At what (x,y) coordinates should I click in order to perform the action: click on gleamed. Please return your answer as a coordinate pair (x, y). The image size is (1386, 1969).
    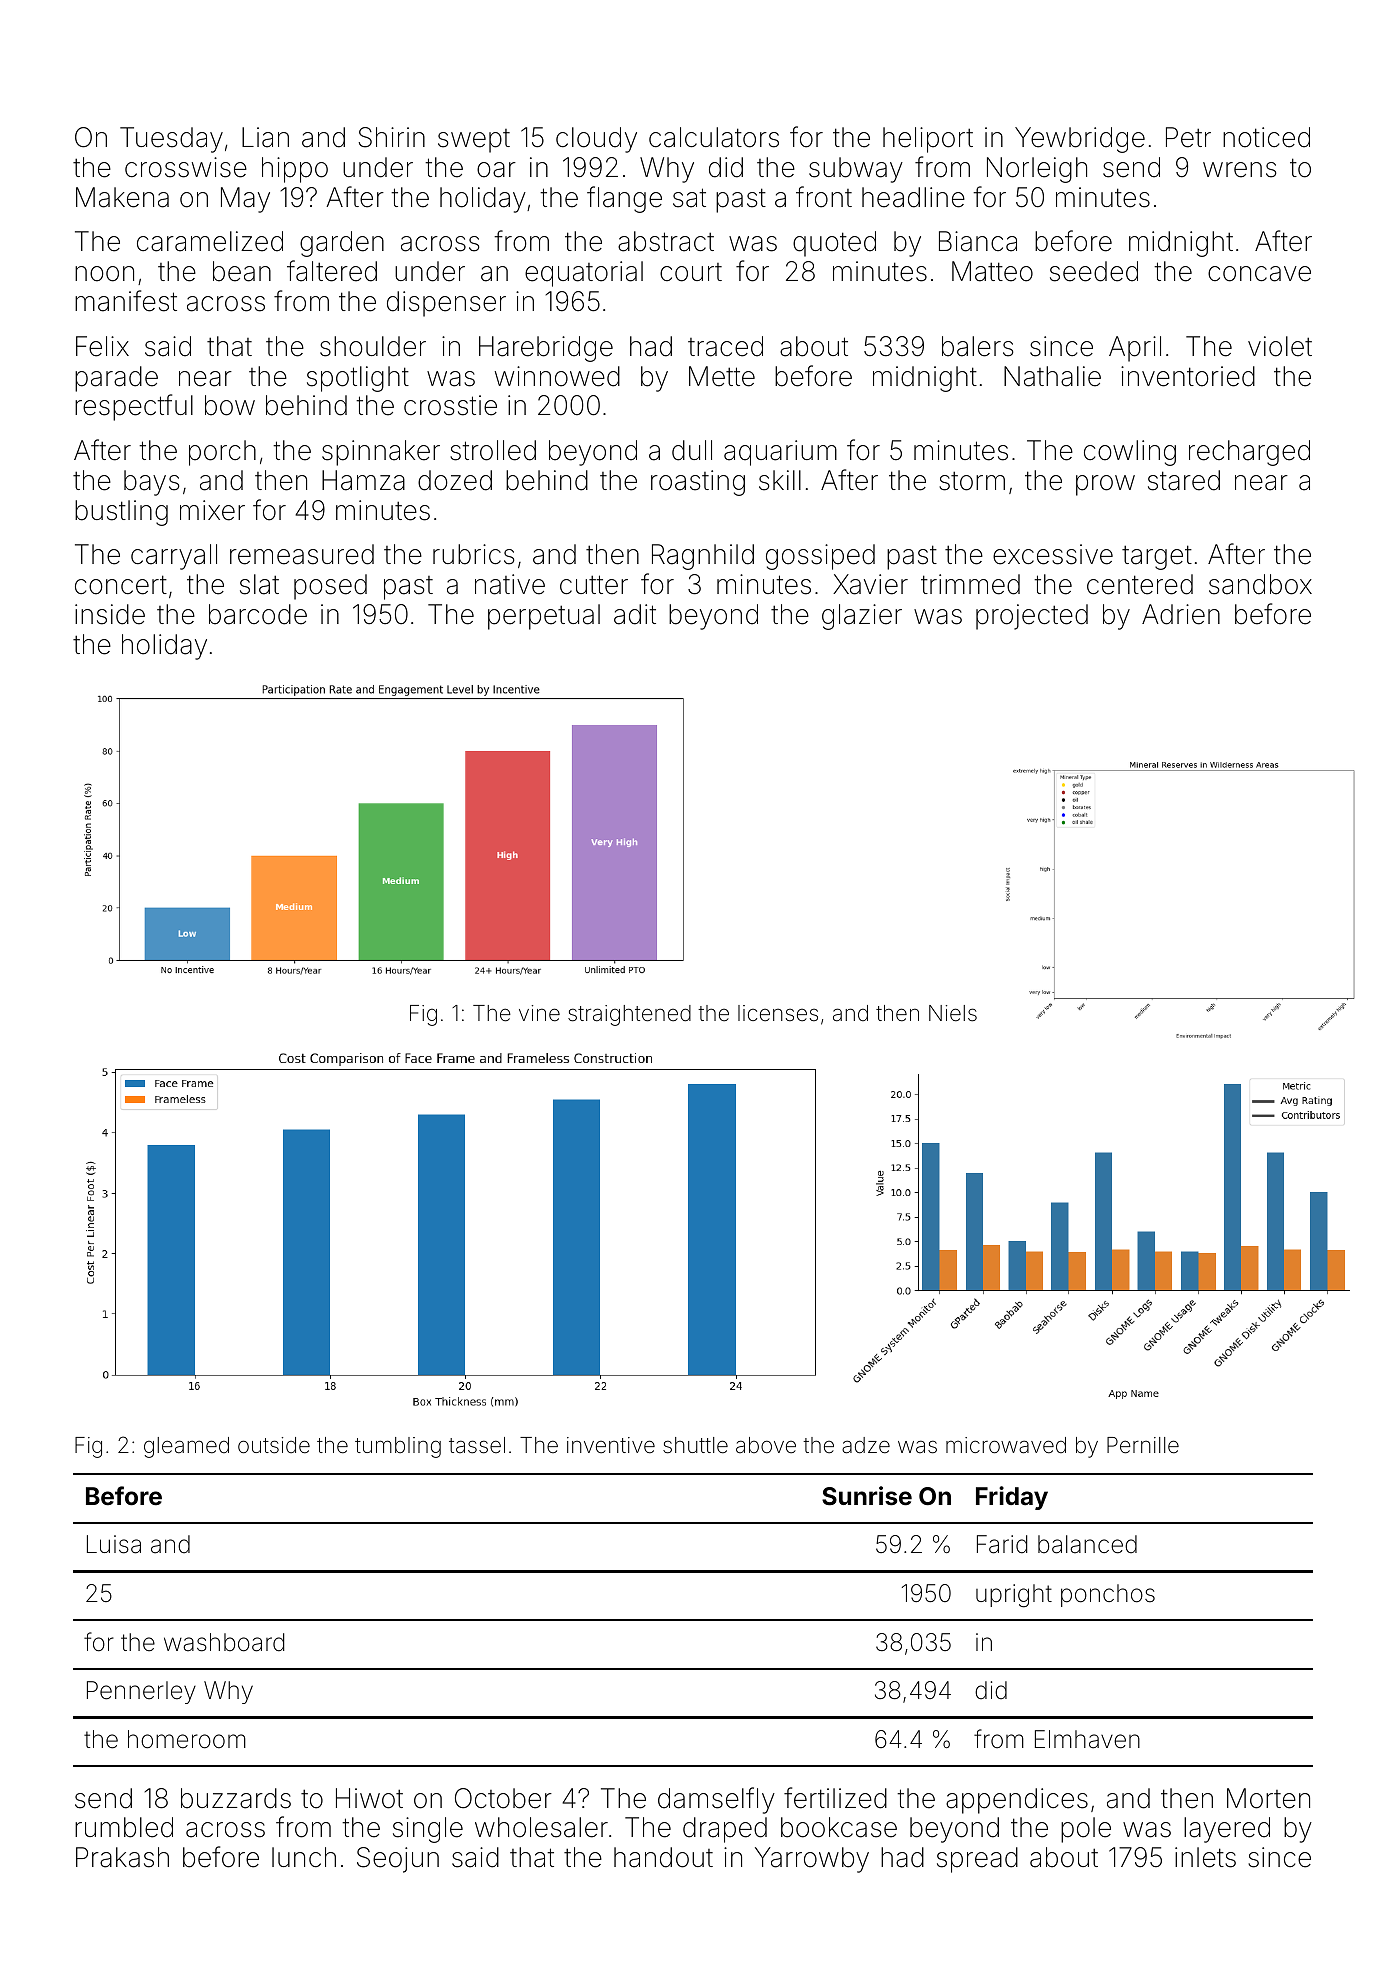
    Looking at the image, I should click on (186, 1447).
